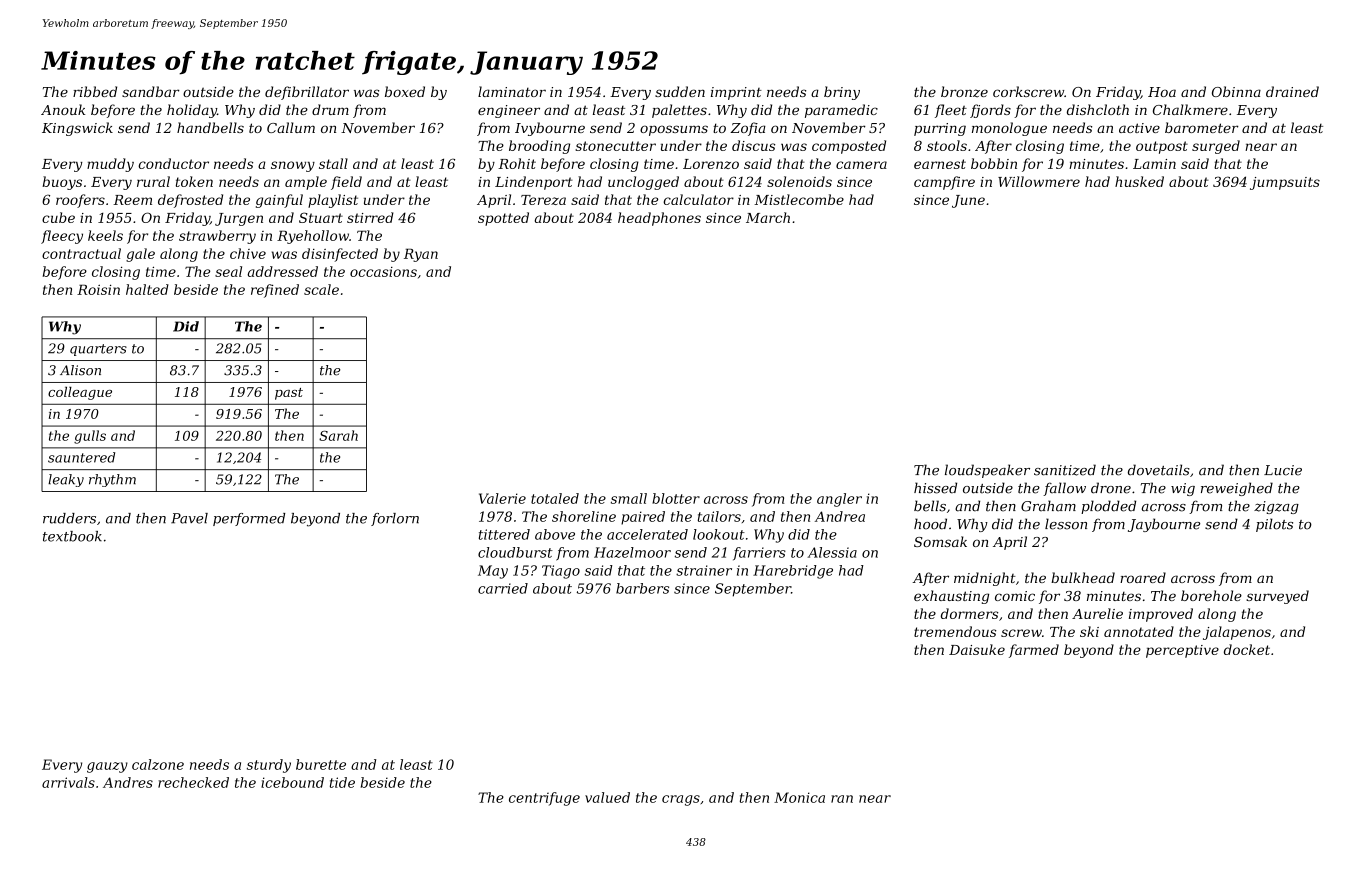 Image resolution: width=1372 pixels, height=887 pixels. What do you see at coordinates (1139, 181) in the image?
I see `husked` at bounding box center [1139, 181].
